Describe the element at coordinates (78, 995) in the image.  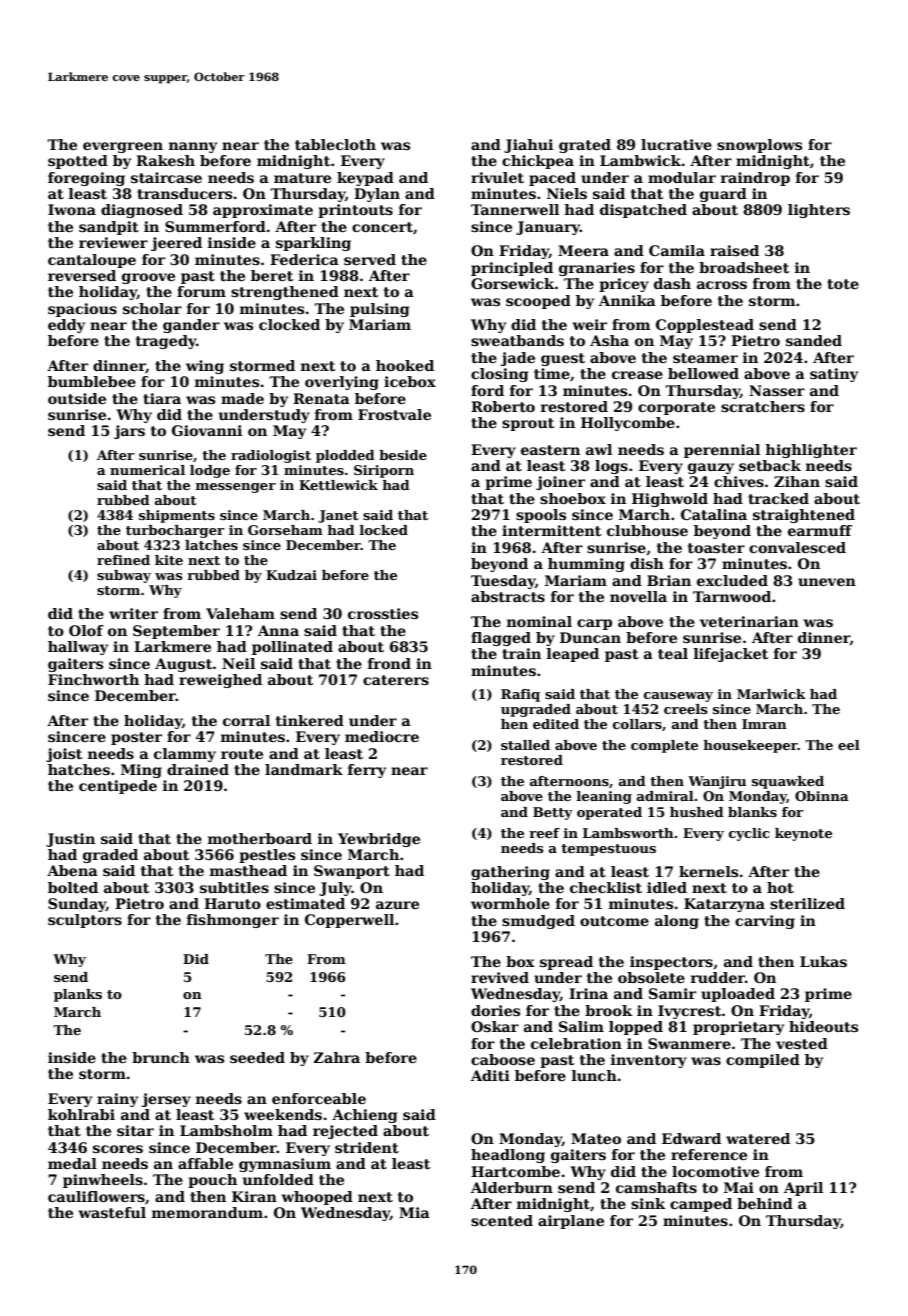
I see `planks` at that location.
